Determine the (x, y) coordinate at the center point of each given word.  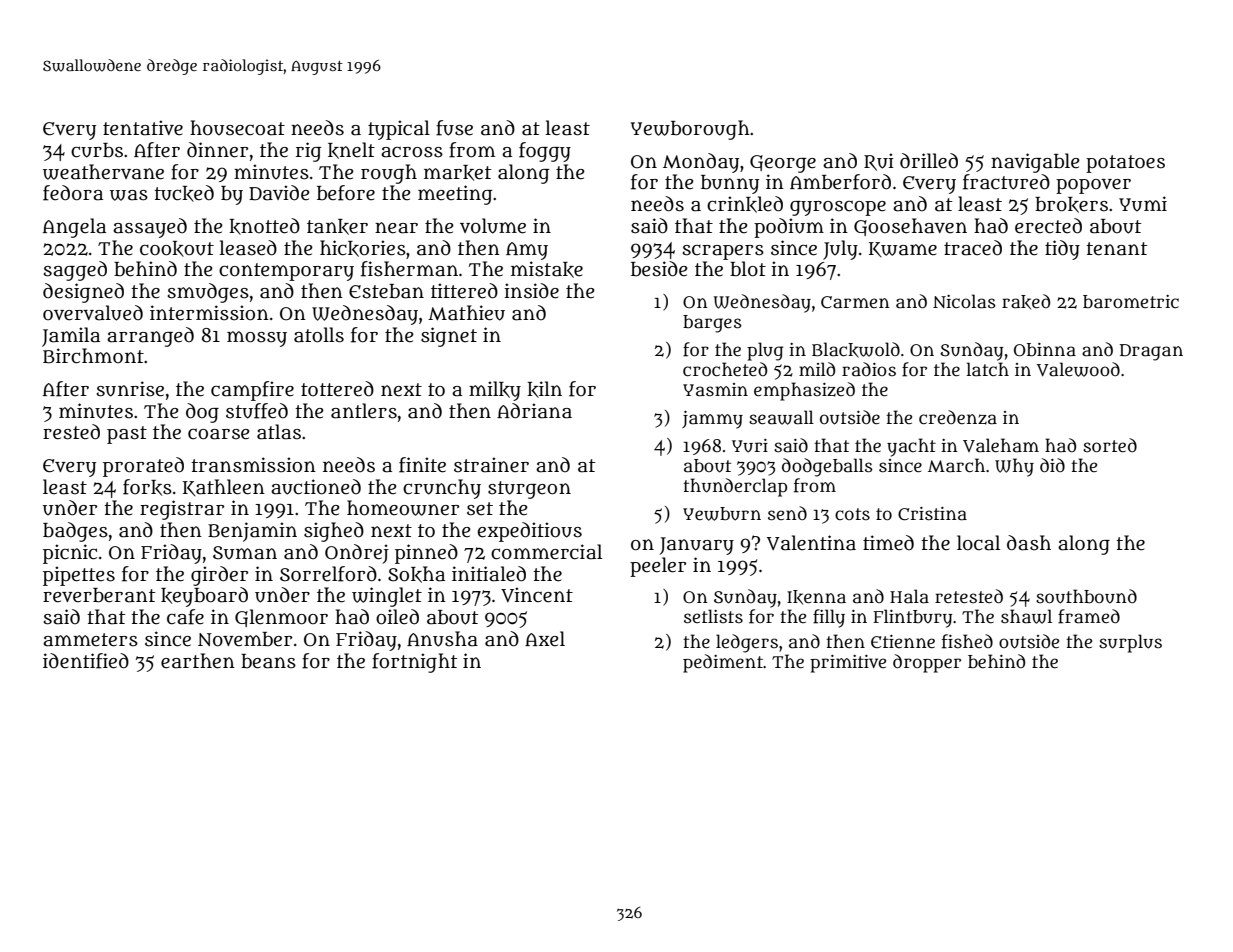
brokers (1071, 205)
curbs (97, 150)
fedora (73, 193)
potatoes (1125, 164)
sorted (1110, 445)
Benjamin (252, 532)
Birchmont (93, 356)
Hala (909, 596)
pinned (426, 554)
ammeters (90, 640)
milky (495, 391)
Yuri (750, 446)
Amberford (840, 182)
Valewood (1078, 369)
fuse (454, 128)
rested (71, 432)
